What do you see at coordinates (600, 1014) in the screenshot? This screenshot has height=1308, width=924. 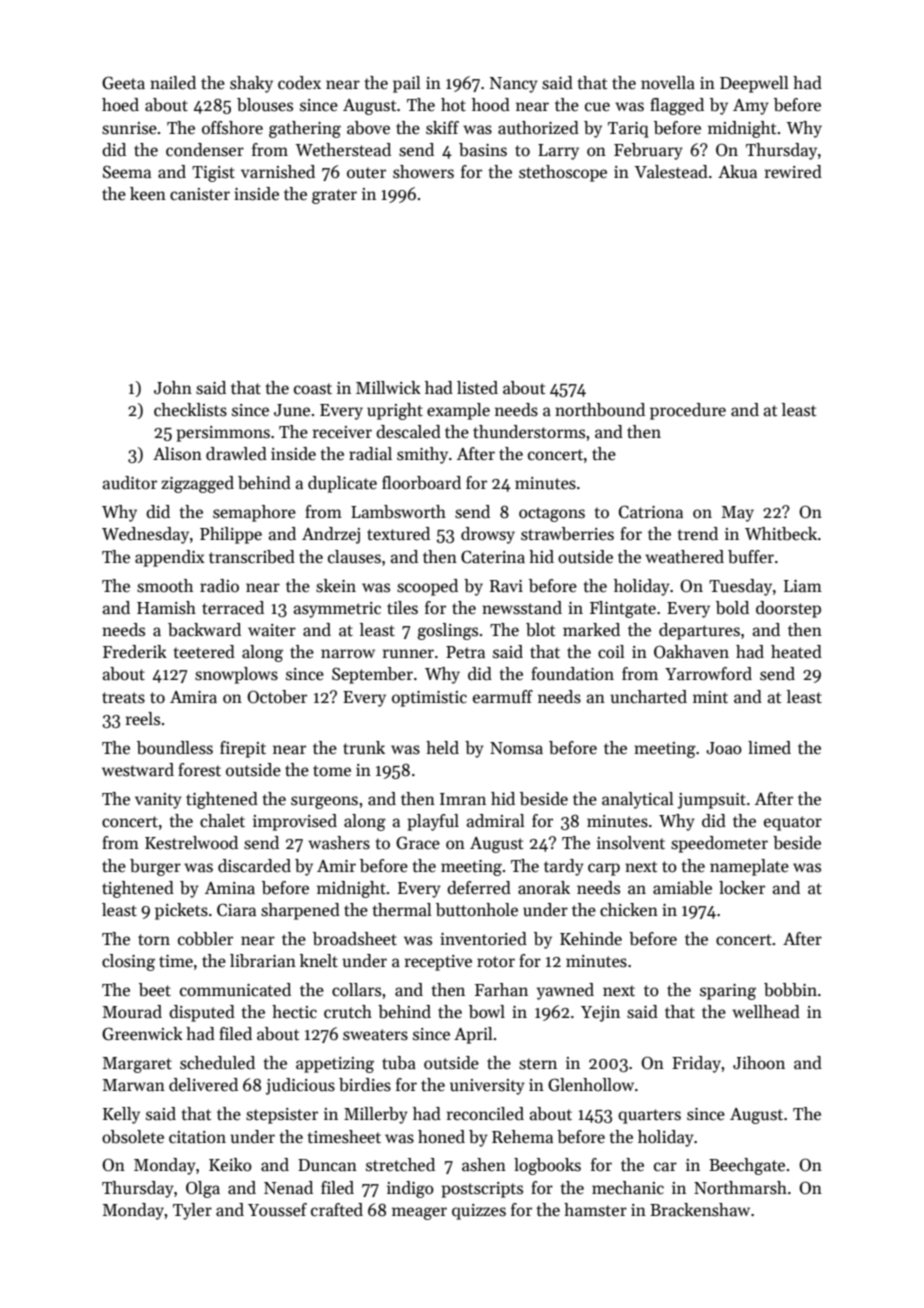 I see `Yejin` at bounding box center [600, 1014].
